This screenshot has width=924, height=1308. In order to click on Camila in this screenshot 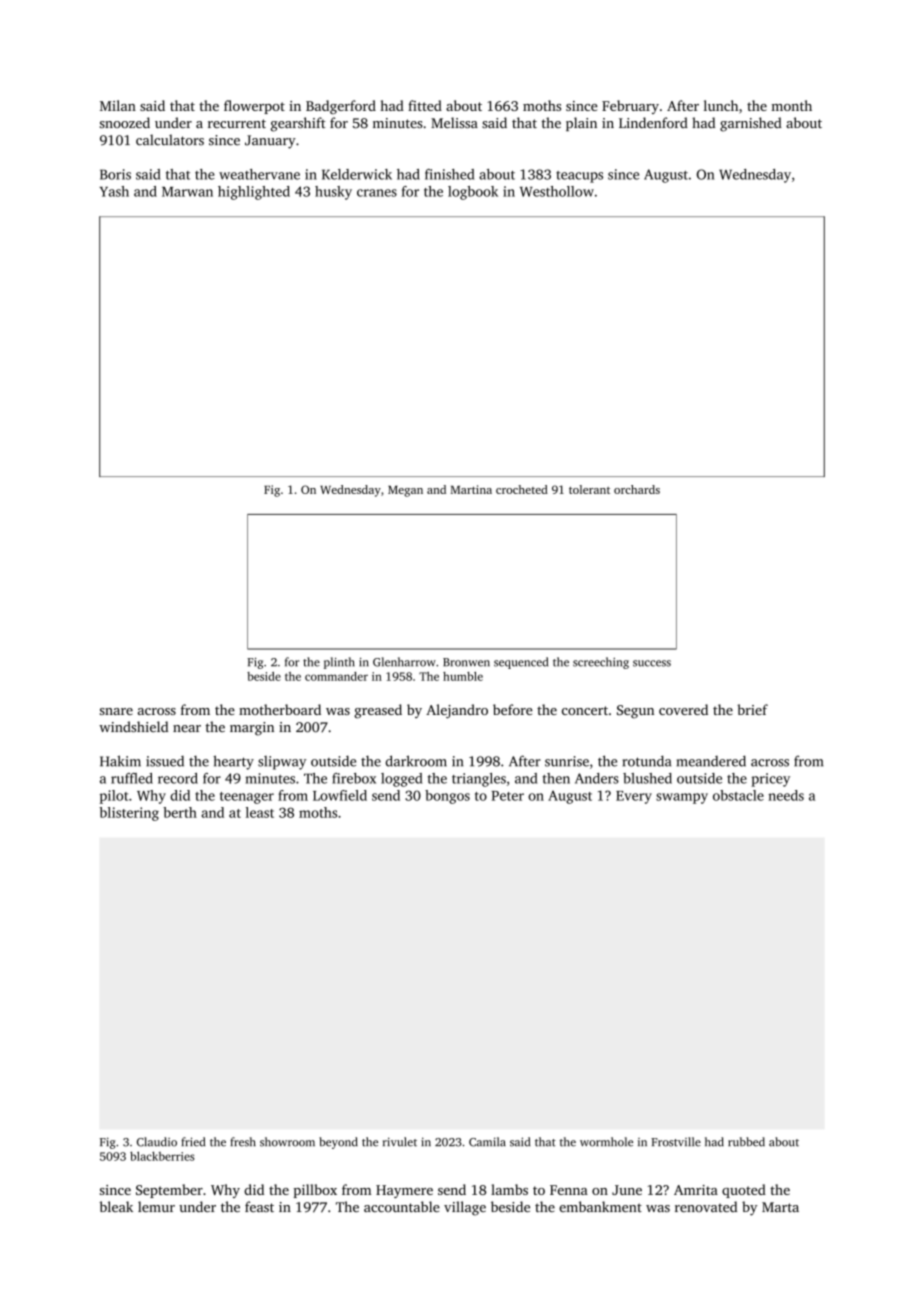, I will do `click(487, 1142)`.
